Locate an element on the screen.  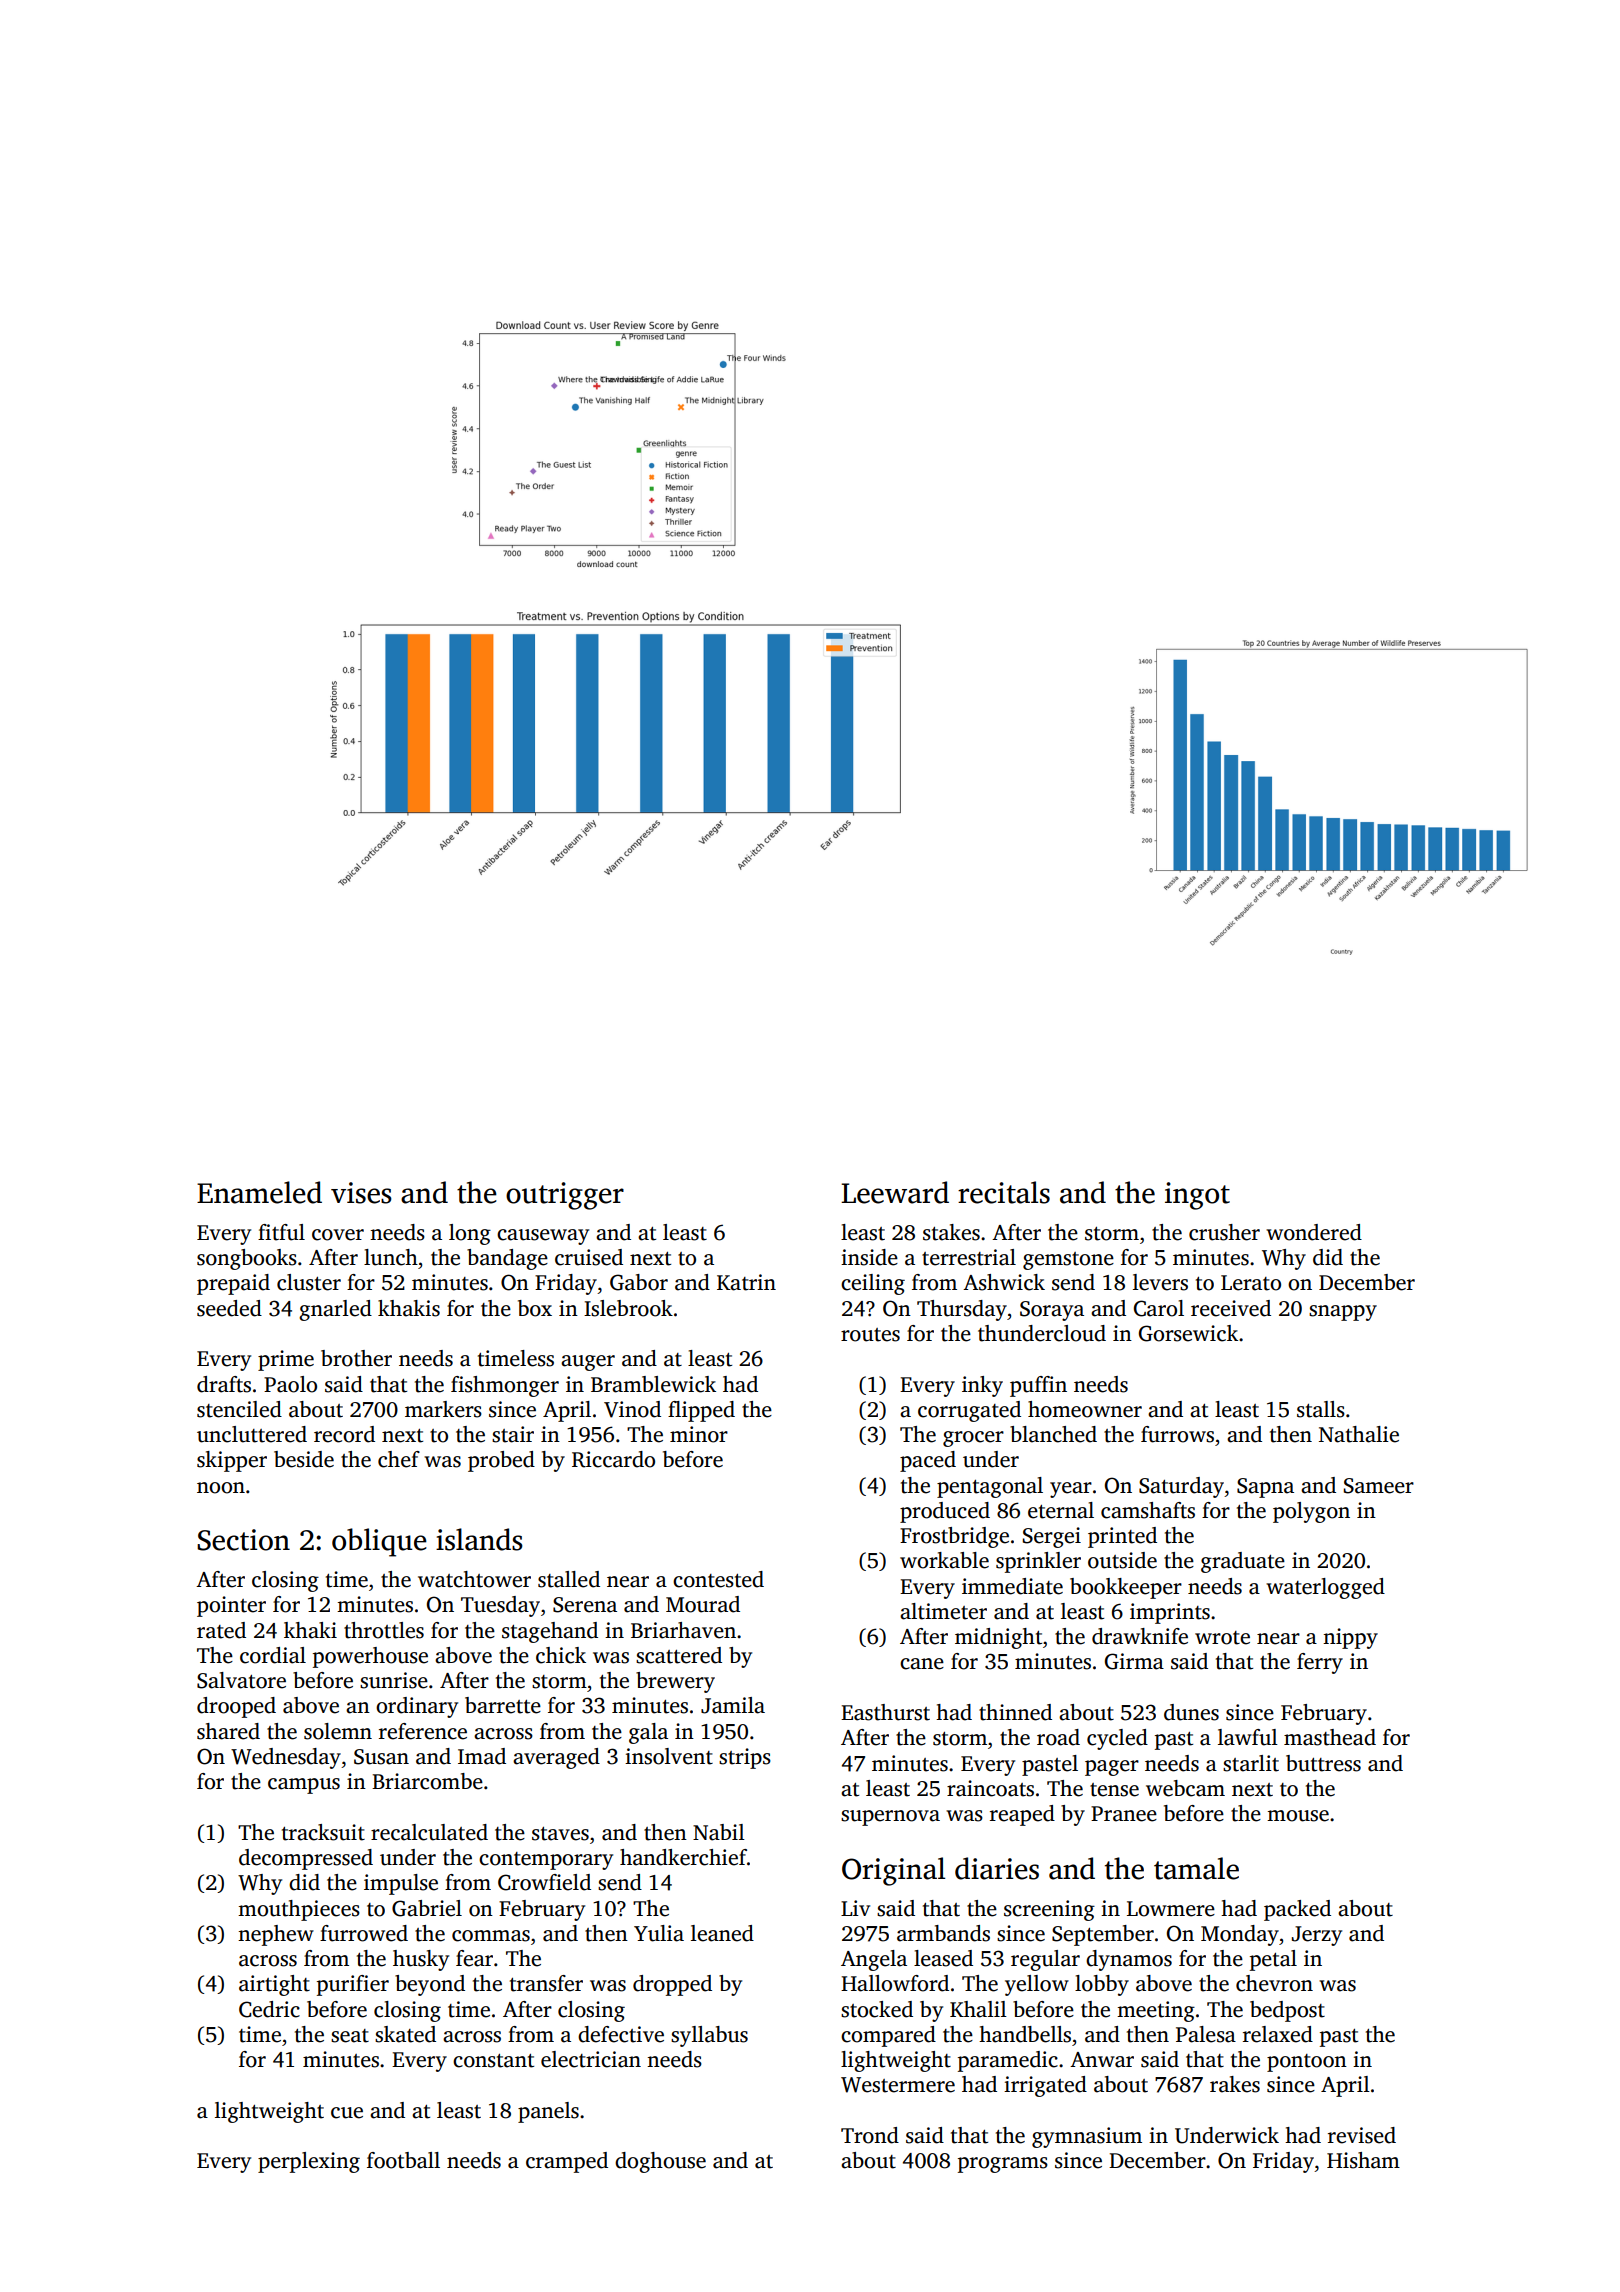
gala is located at coordinates (648, 1733).
